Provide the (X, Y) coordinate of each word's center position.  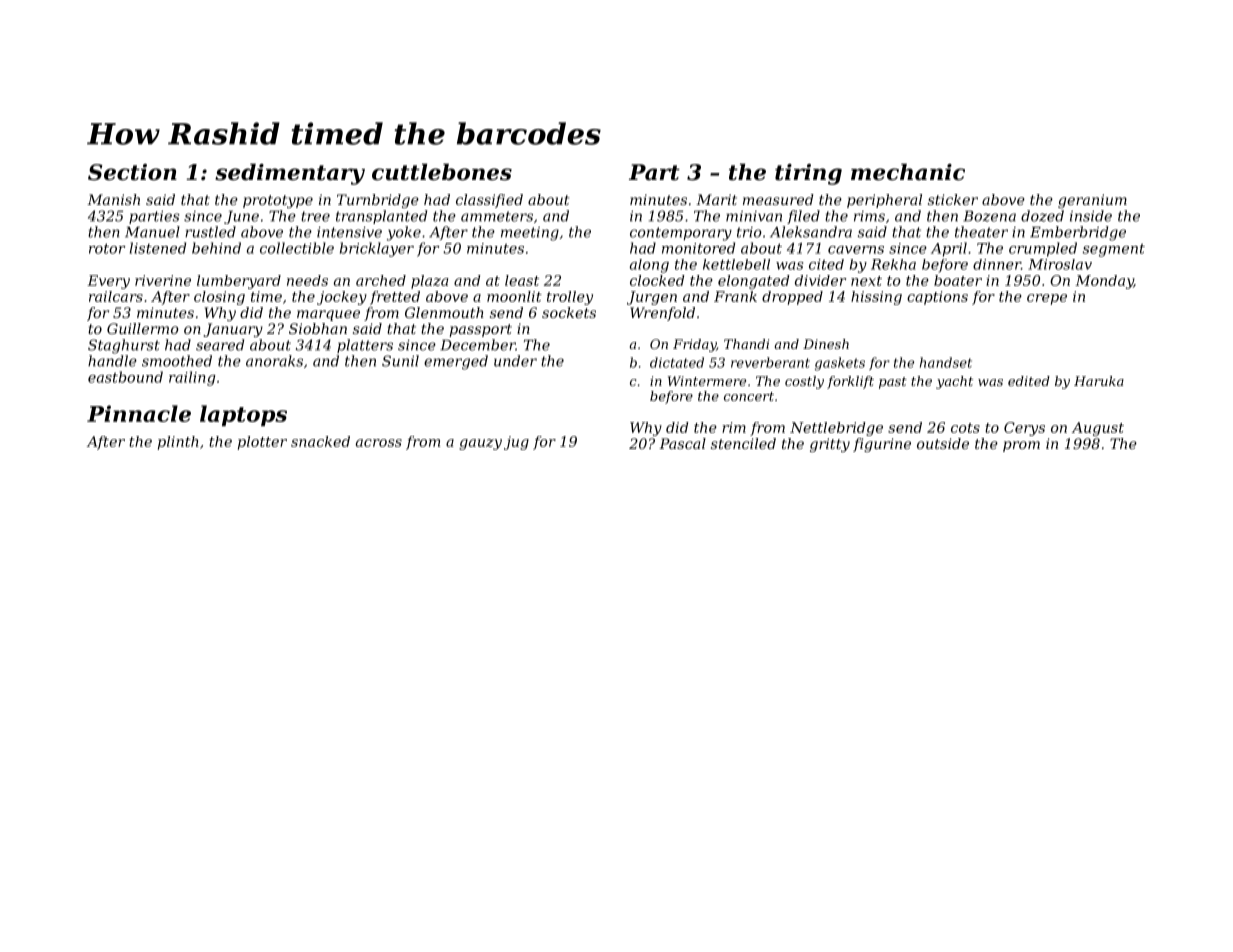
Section (132, 172)
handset (946, 362)
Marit (716, 199)
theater (981, 232)
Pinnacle (139, 413)
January (233, 330)
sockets (569, 312)
